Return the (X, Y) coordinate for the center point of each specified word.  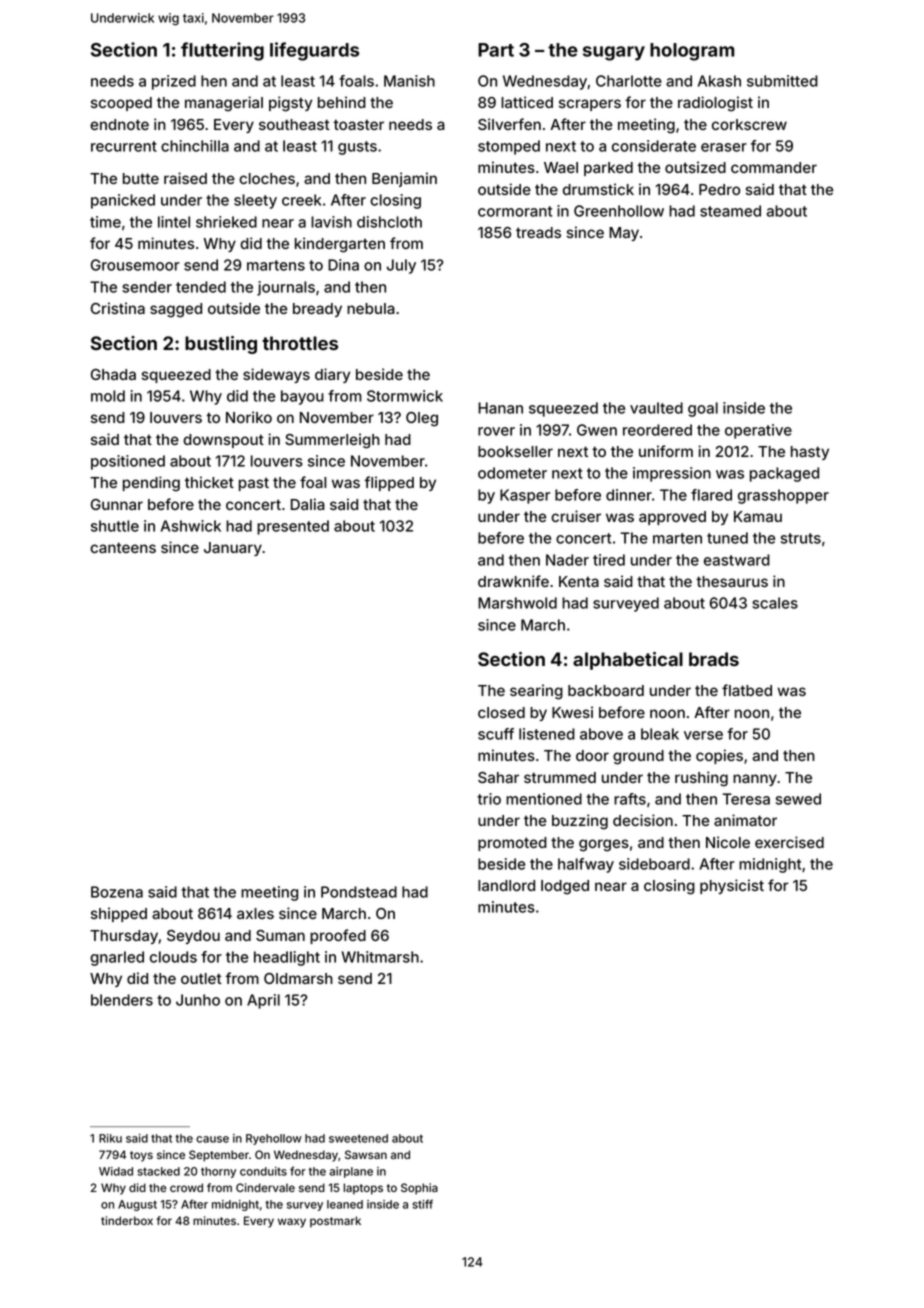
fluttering (222, 51)
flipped (389, 483)
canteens (123, 547)
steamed (730, 211)
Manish (409, 81)
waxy (292, 1223)
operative (758, 431)
